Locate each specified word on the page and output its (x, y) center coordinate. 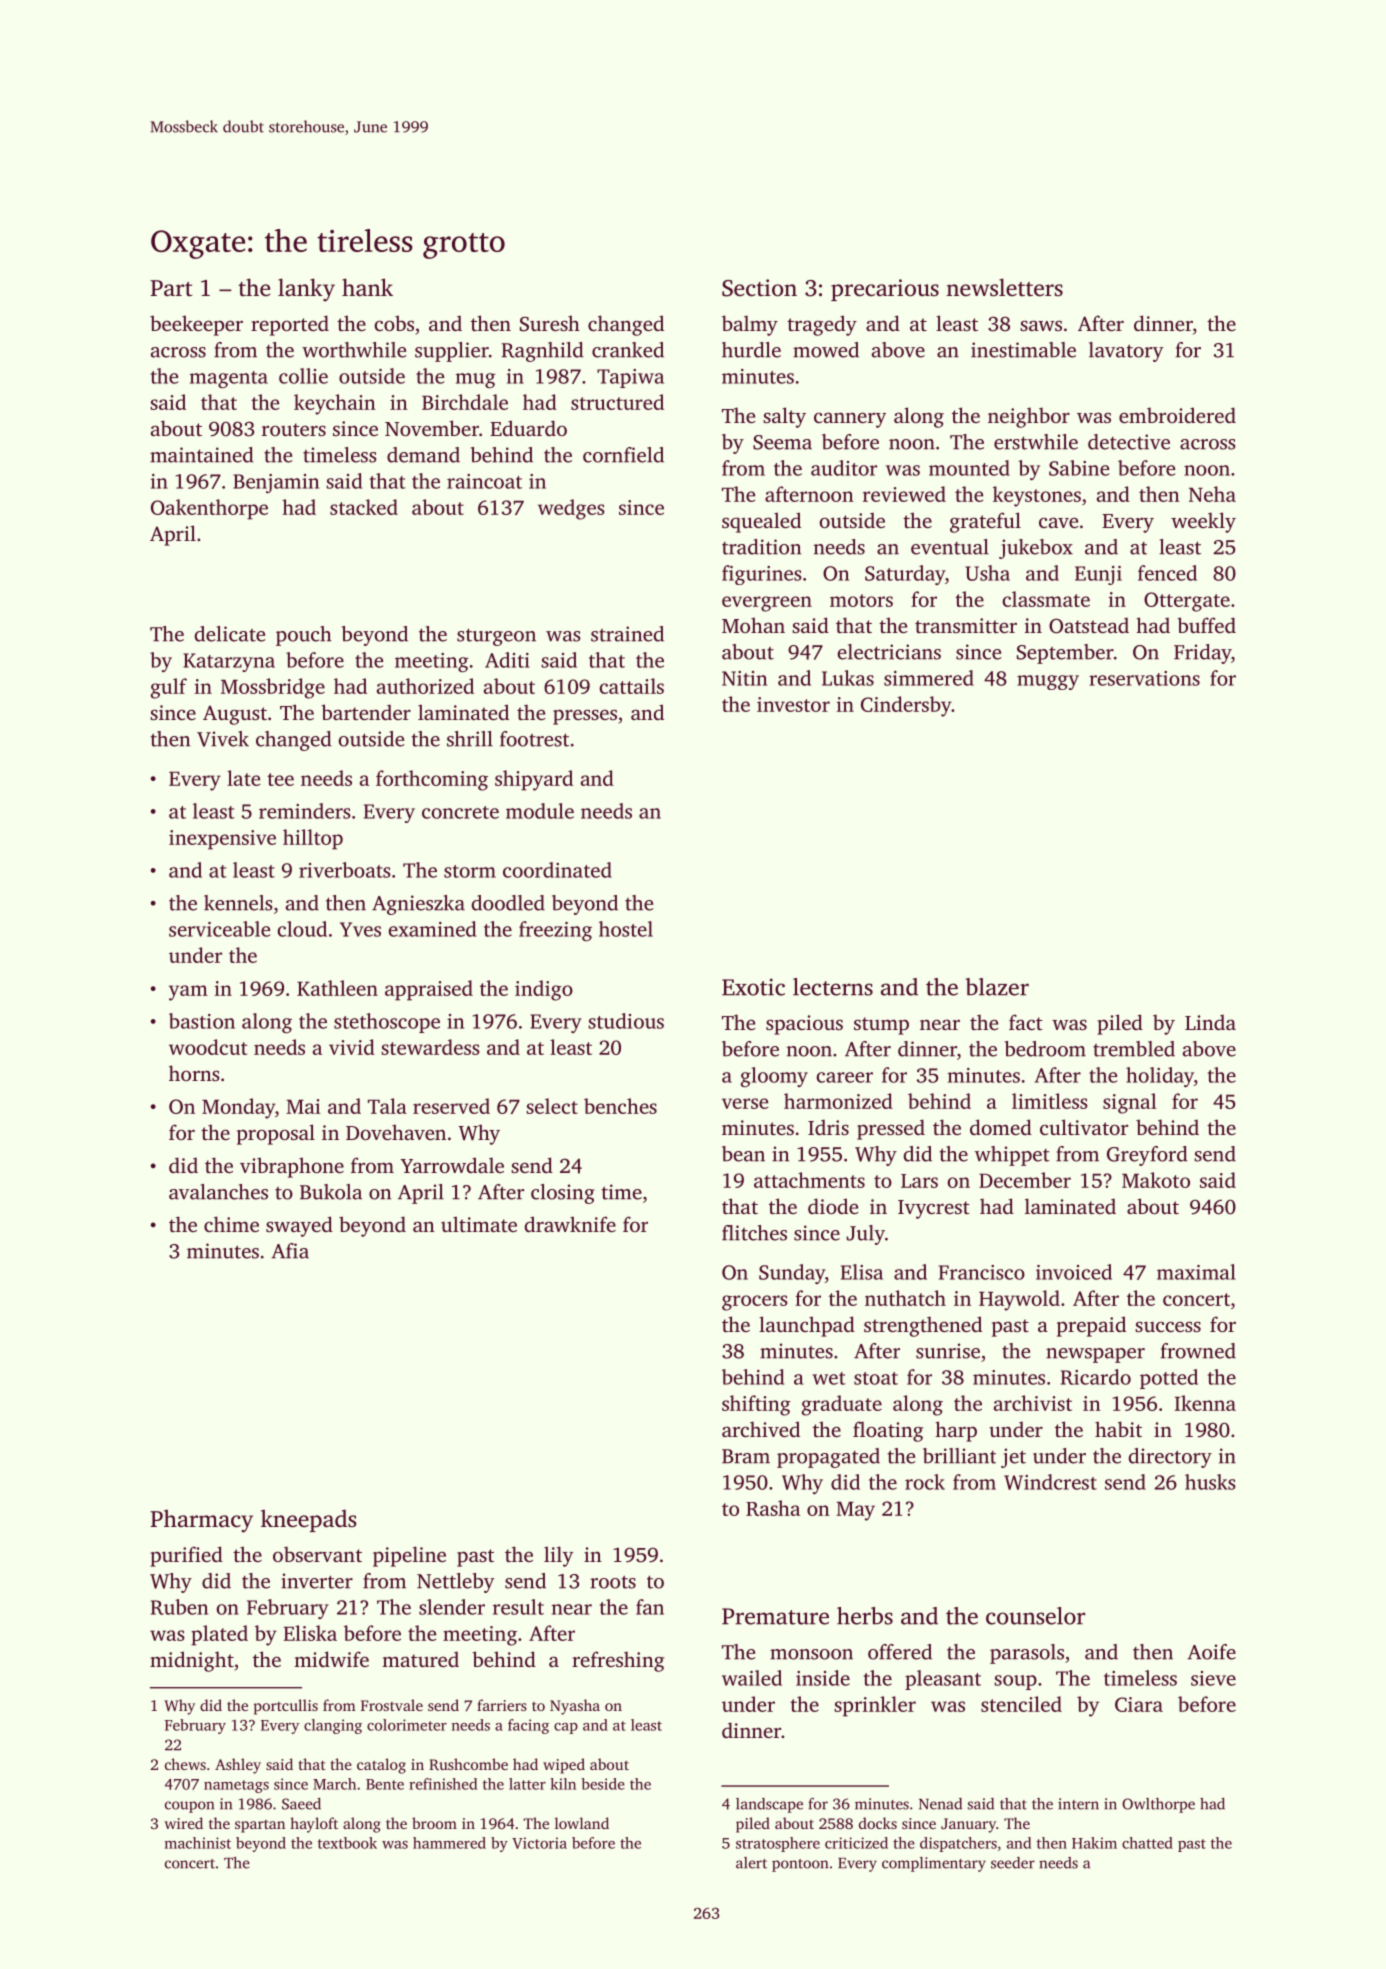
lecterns (833, 987)
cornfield (623, 455)
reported (290, 325)
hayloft (314, 1825)
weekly (1203, 522)
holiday (1160, 1077)
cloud (302, 929)
